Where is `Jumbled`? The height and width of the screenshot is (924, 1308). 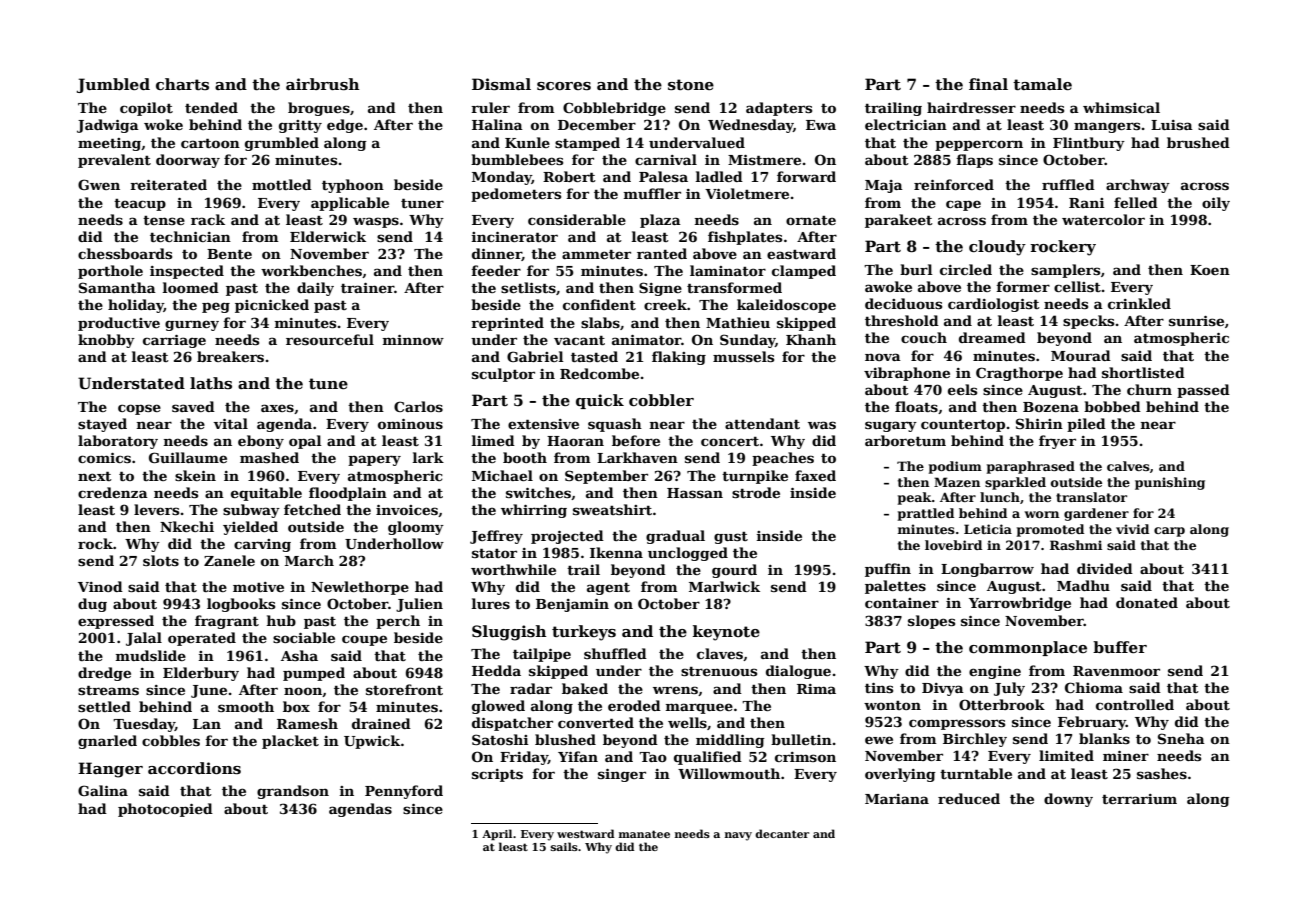 Jumbled is located at coordinates (113, 85).
